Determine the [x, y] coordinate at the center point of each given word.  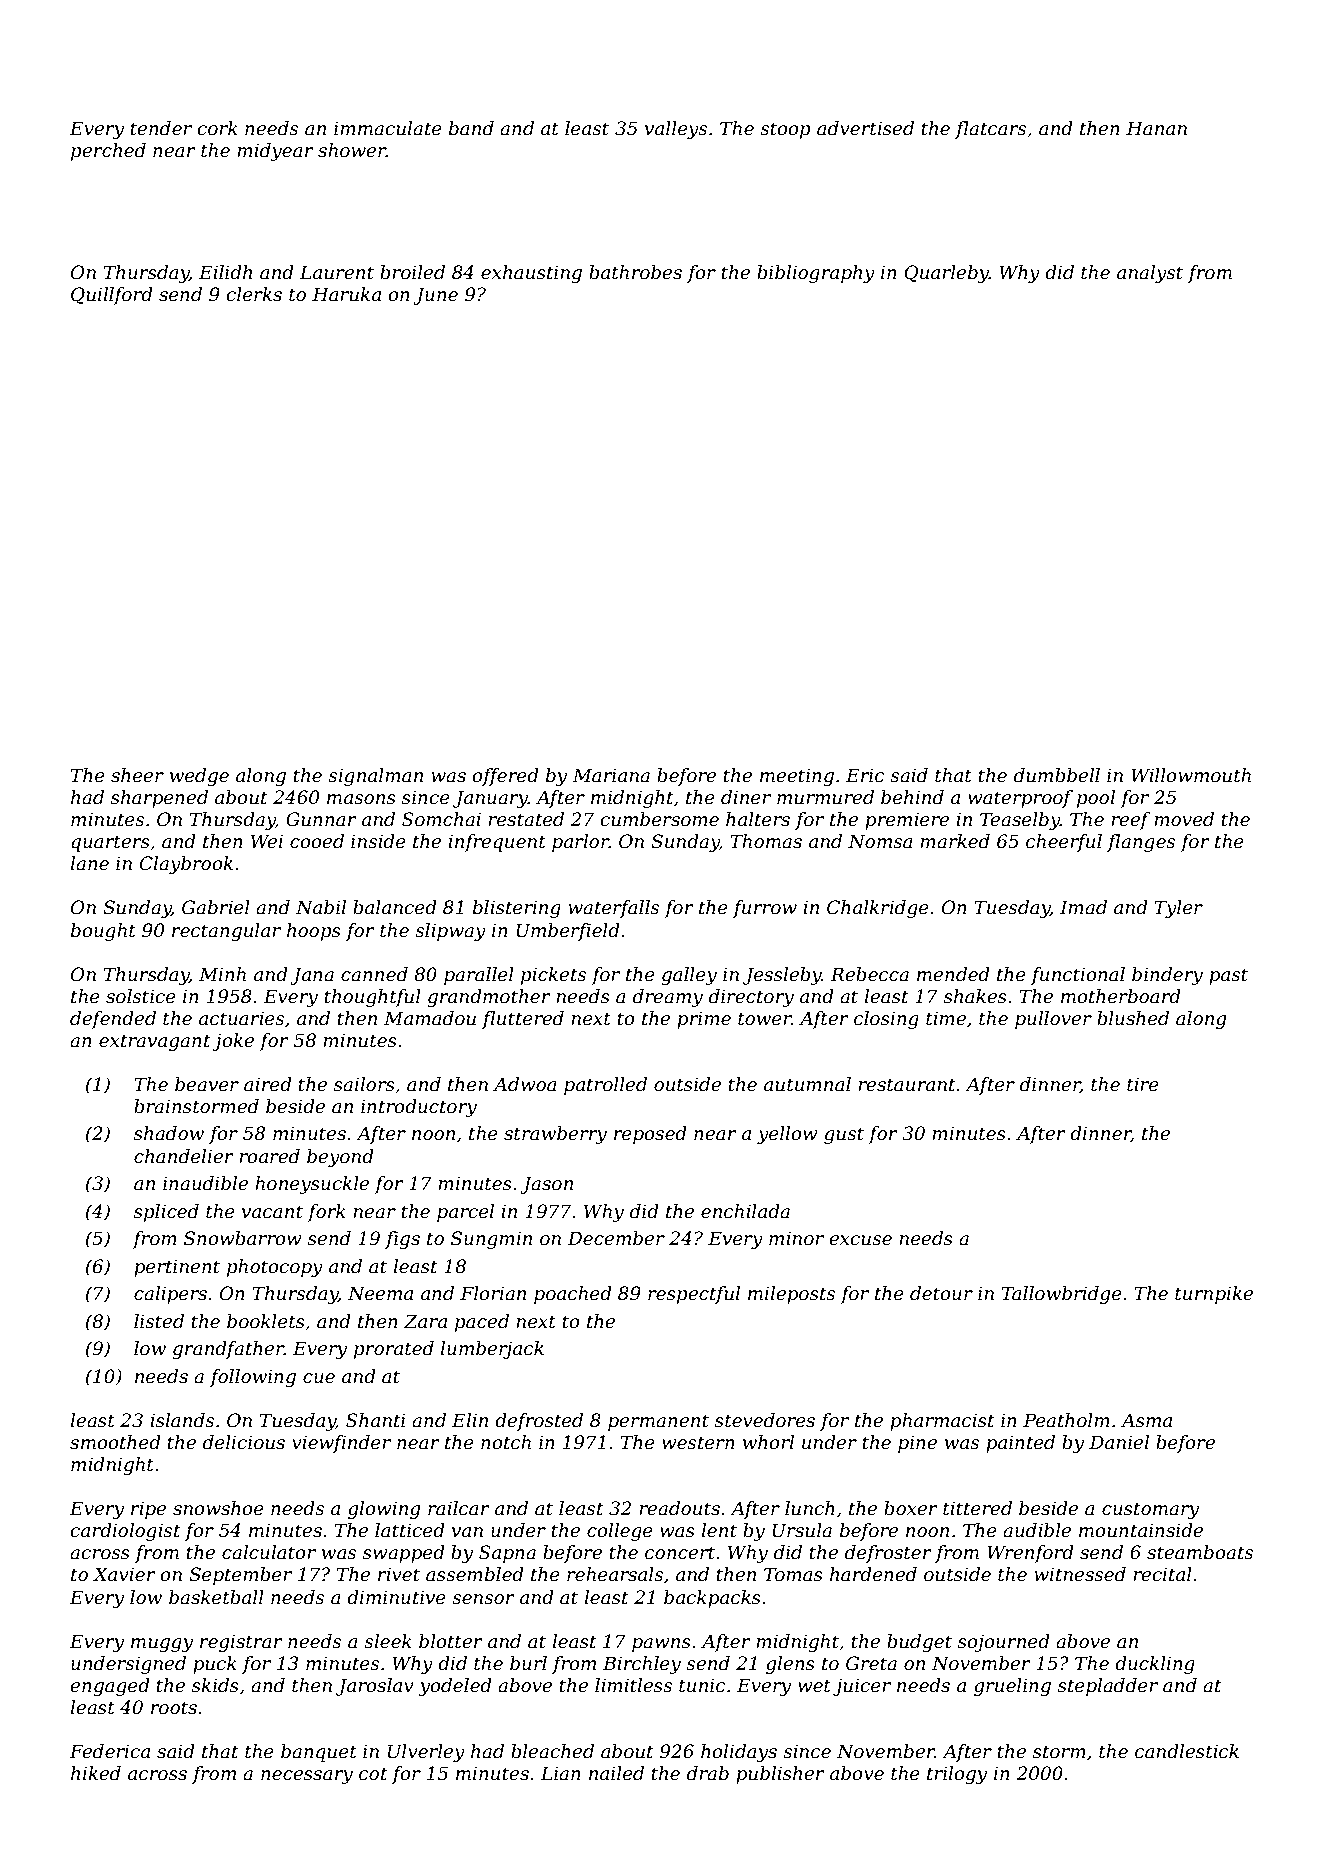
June [435, 296]
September [240, 1576]
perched [108, 152]
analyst [1150, 274]
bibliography [816, 274]
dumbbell [1057, 775]
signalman [375, 777]
